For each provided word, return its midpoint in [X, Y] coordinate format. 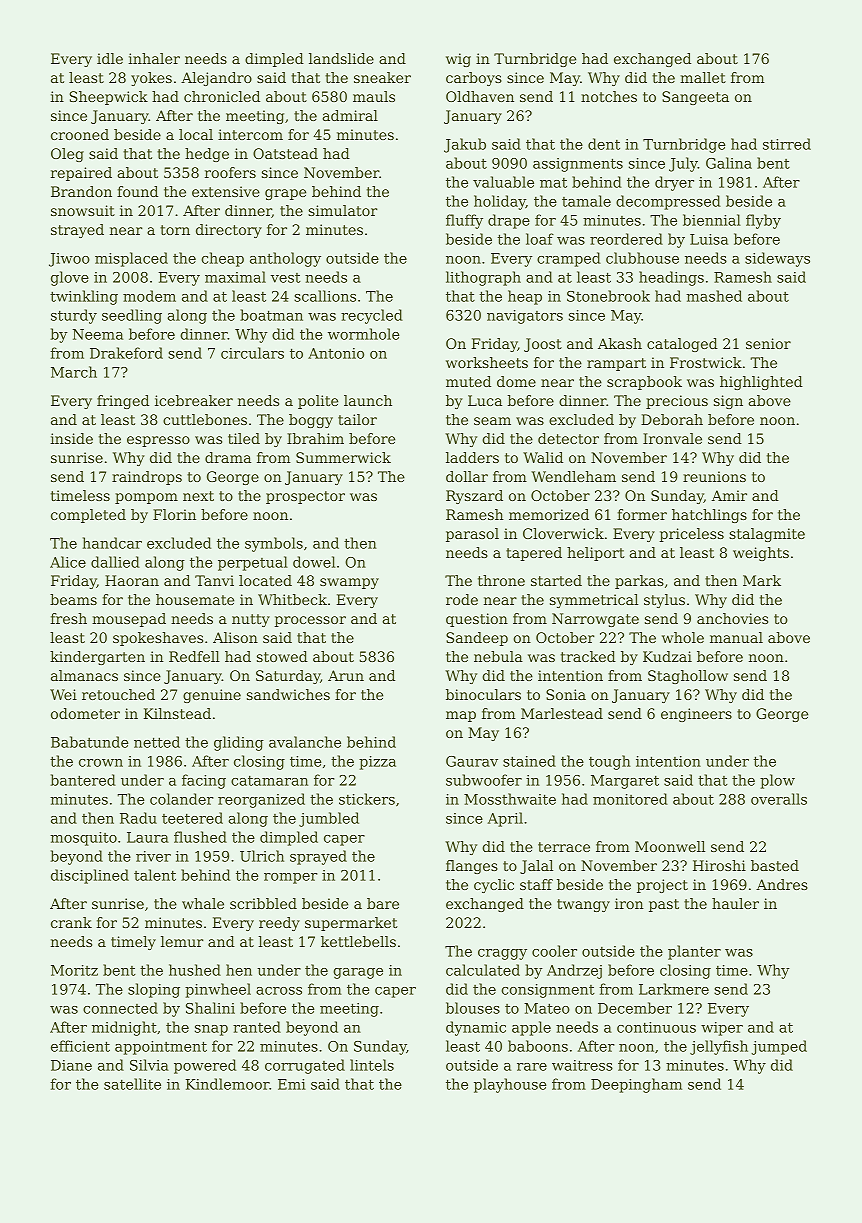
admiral [350, 115]
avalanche [305, 742]
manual [736, 637]
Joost [543, 345]
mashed [714, 296]
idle [110, 58]
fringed [123, 402]
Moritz [74, 970]
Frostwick [706, 362]
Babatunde [89, 742]
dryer [674, 183]
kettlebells [358, 941]
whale [203, 903]
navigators [525, 317]
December [635, 1008]
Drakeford [126, 353]
